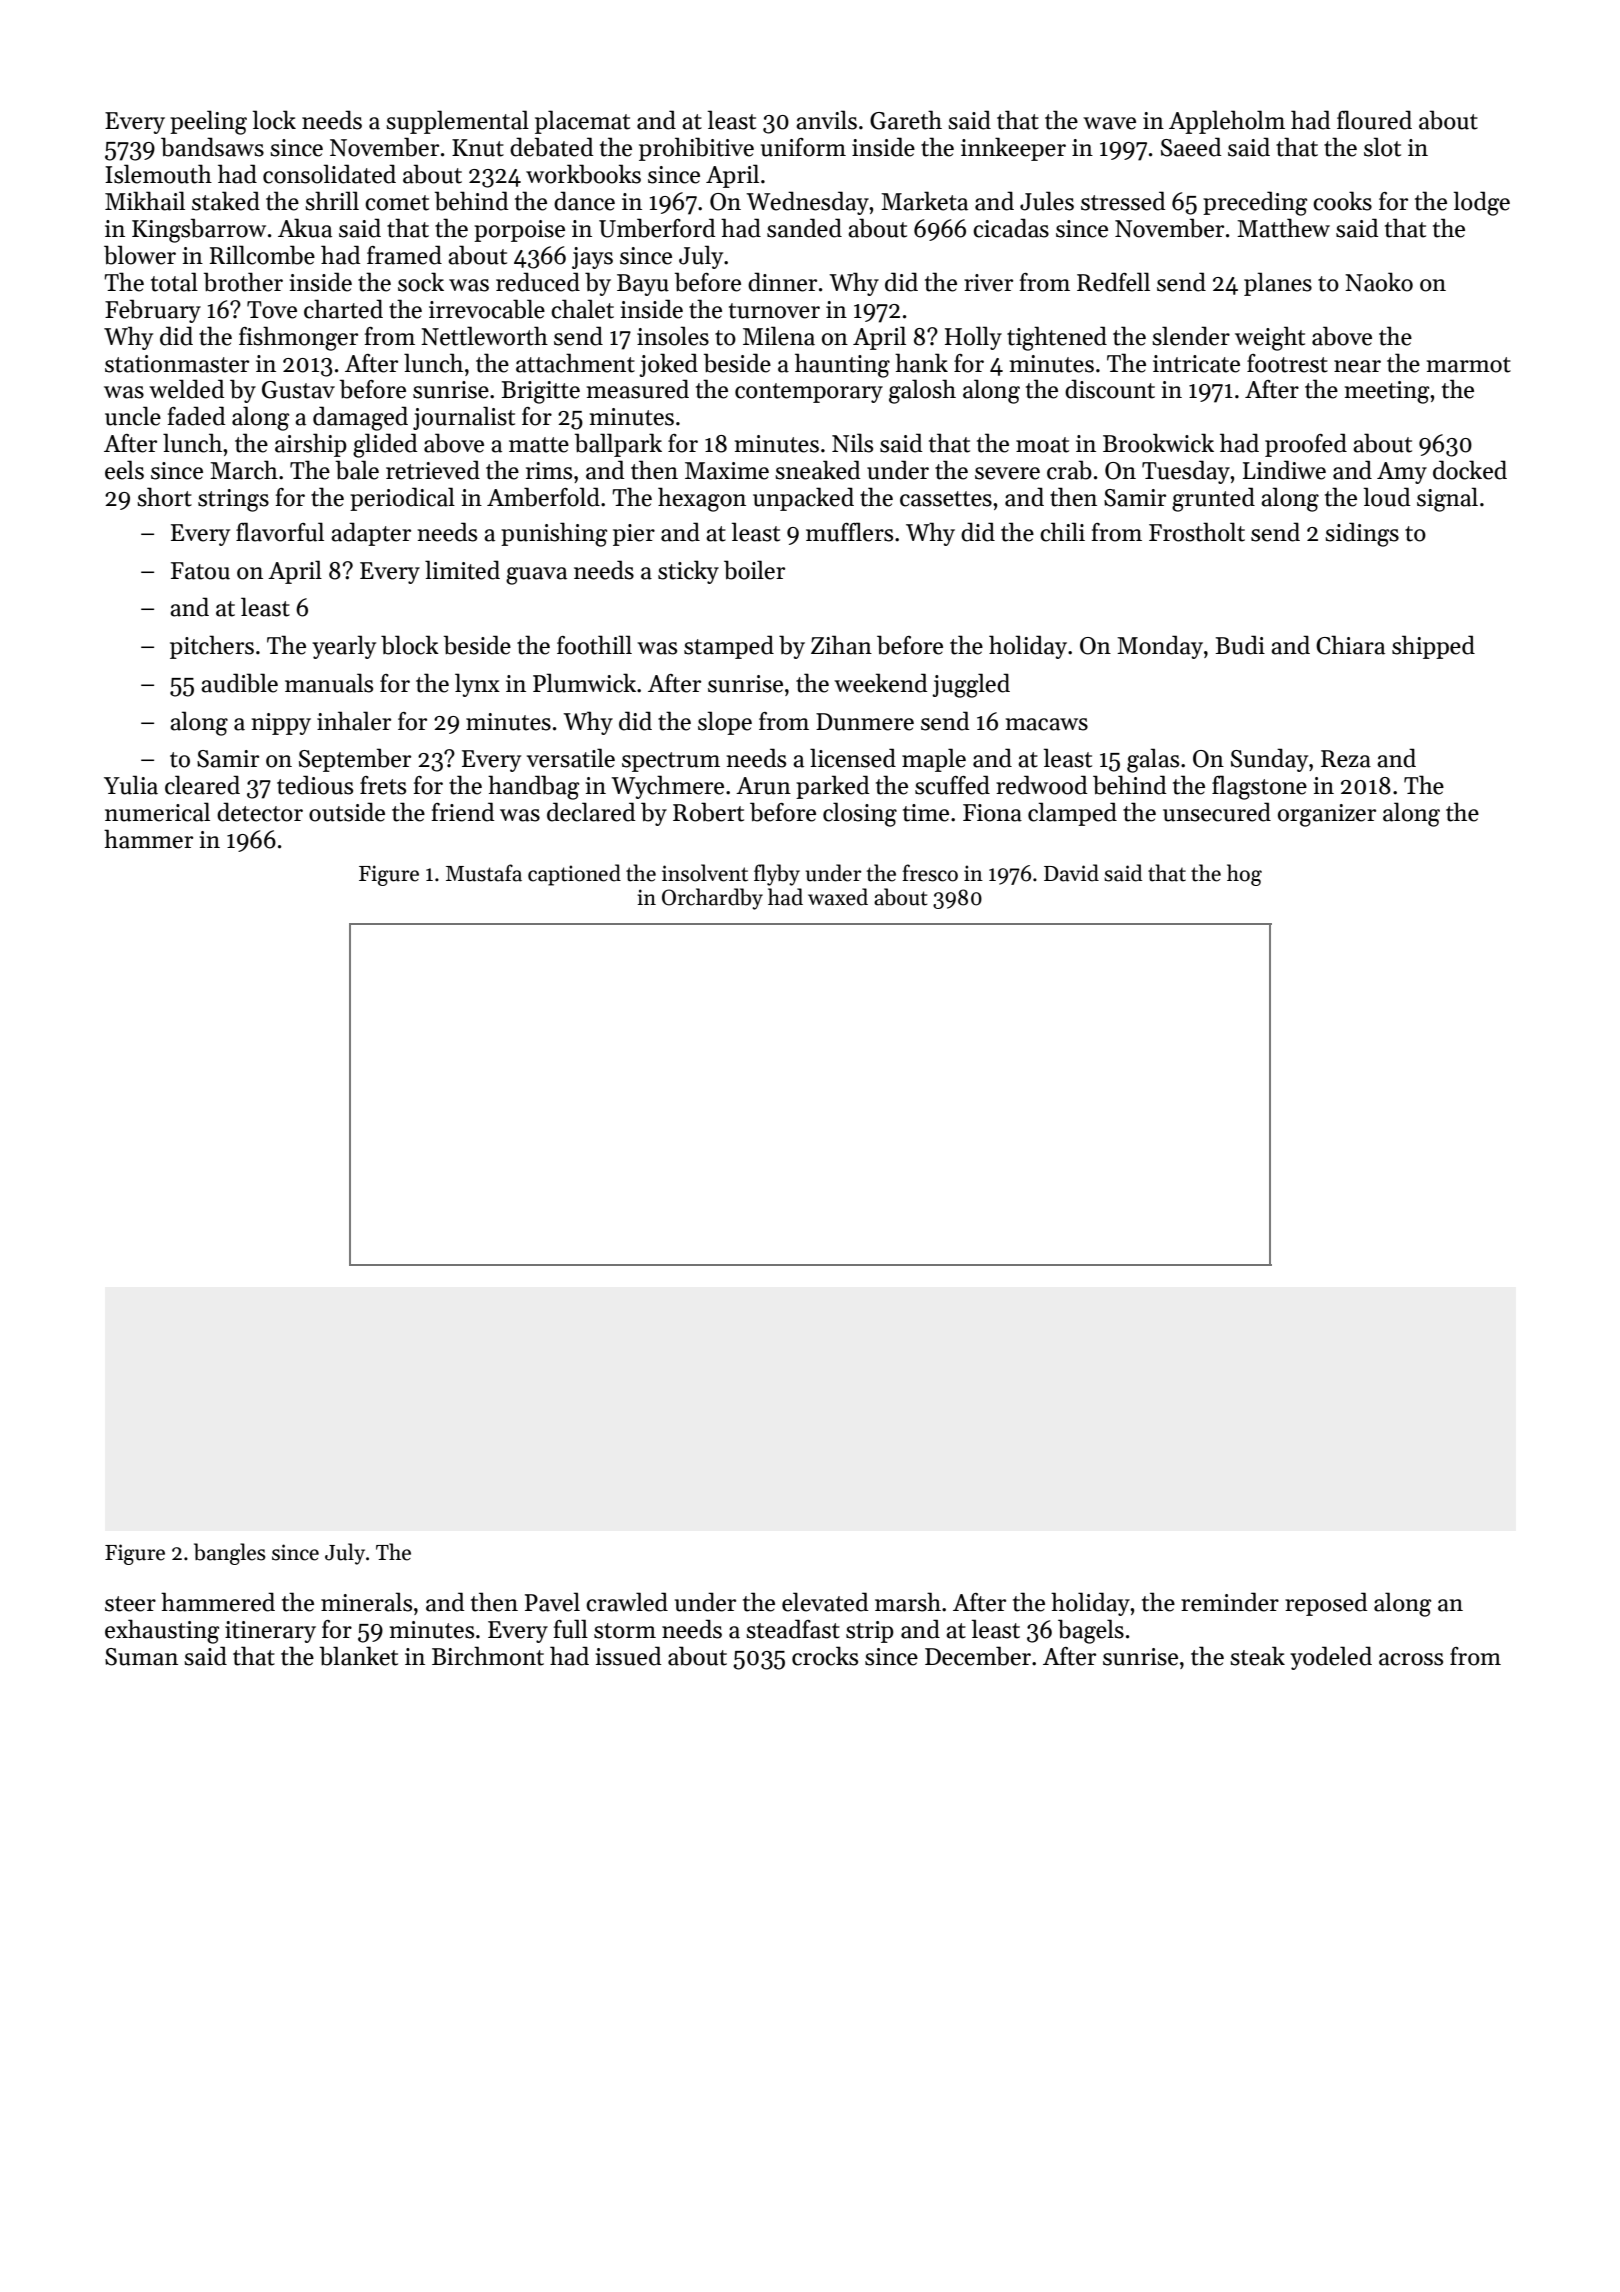  I want to click on pitchers, so click(212, 647).
